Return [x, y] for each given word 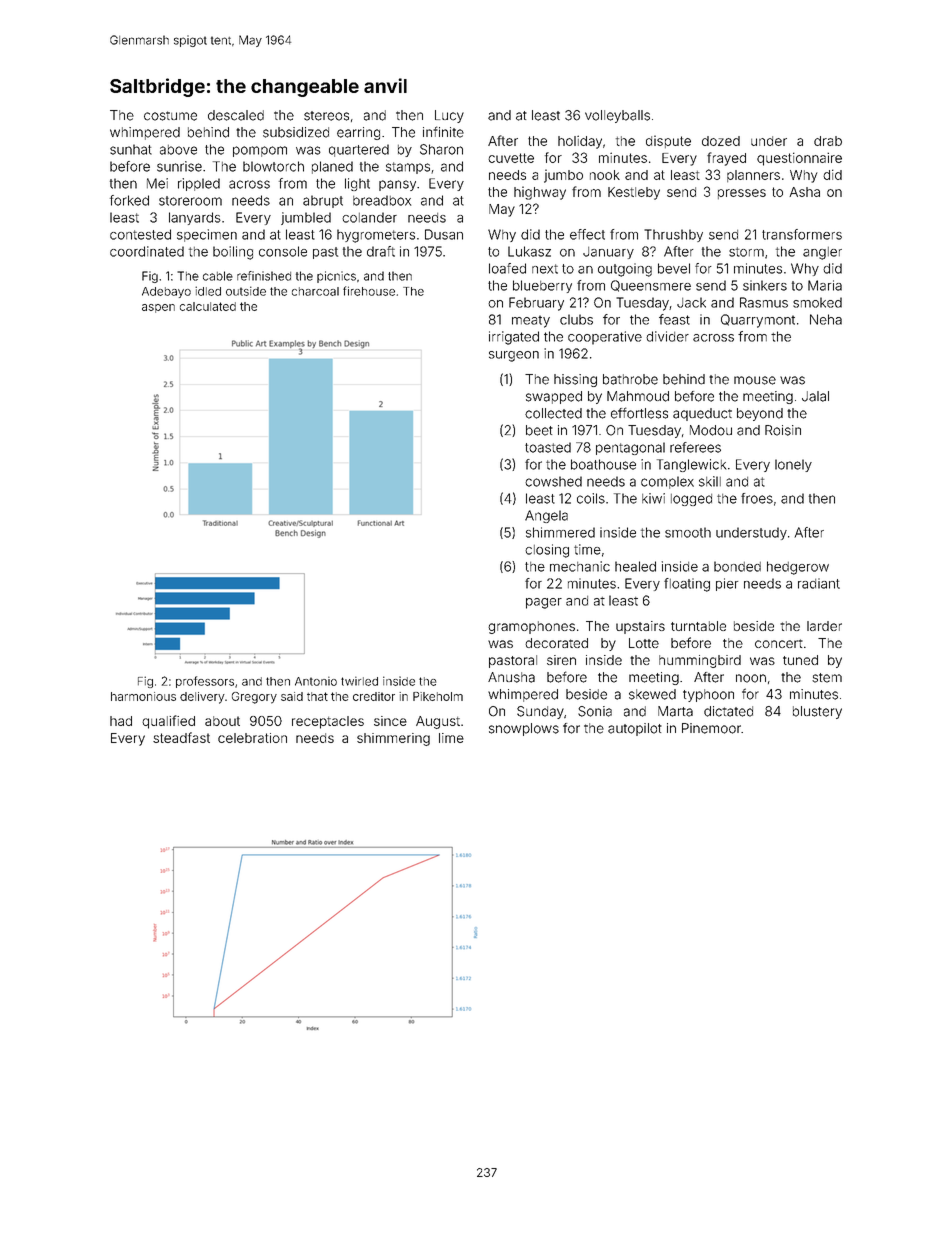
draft [381, 251]
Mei [157, 183]
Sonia [595, 711]
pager [544, 603]
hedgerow [798, 568]
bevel [674, 268]
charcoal [315, 291]
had [121, 721]
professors [205, 682]
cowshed [553, 481]
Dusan [444, 234]
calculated [208, 306]
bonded [737, 566]
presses [742, 194]
